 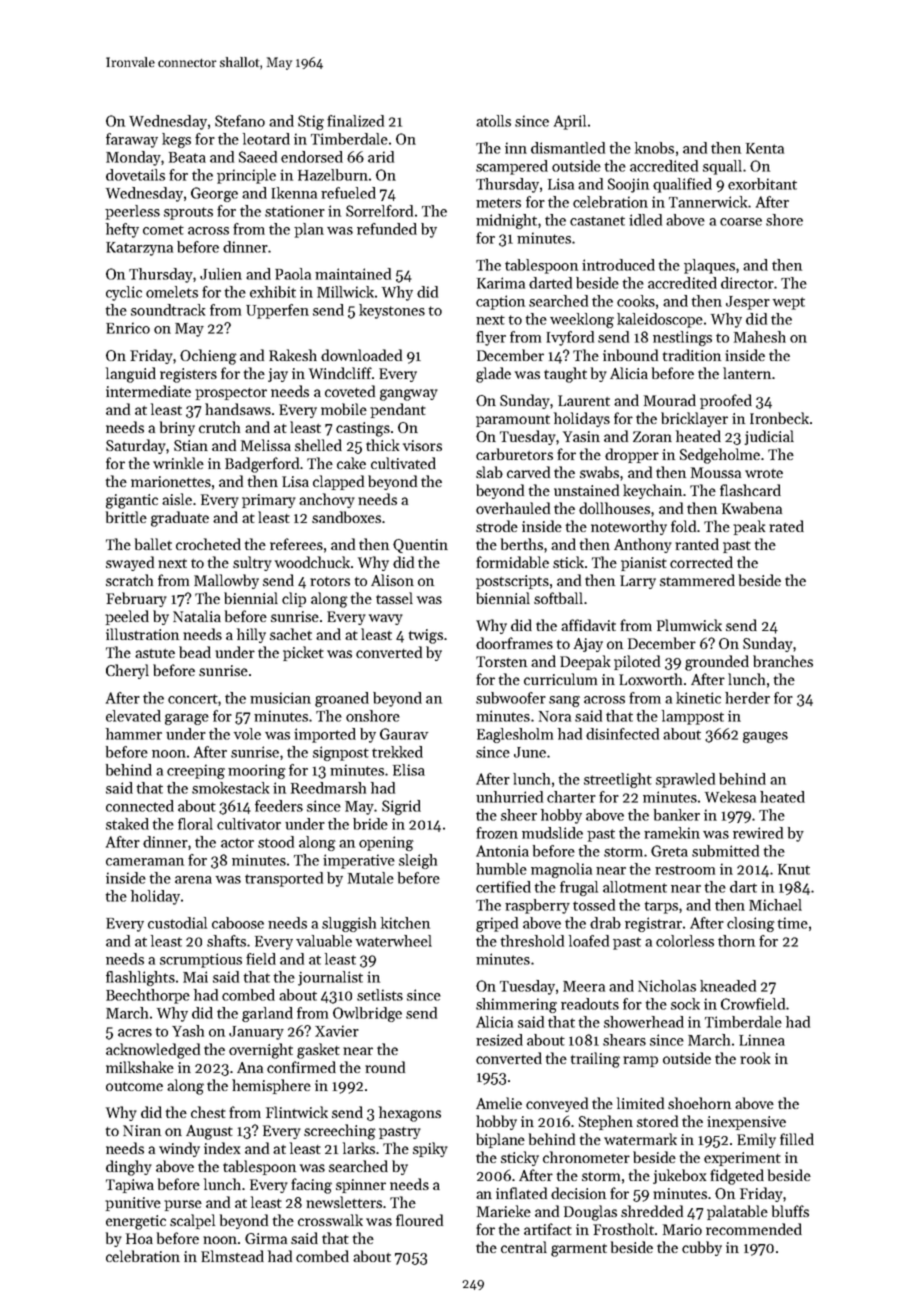 I want to click on kegs, so click(x=176, y=140).
